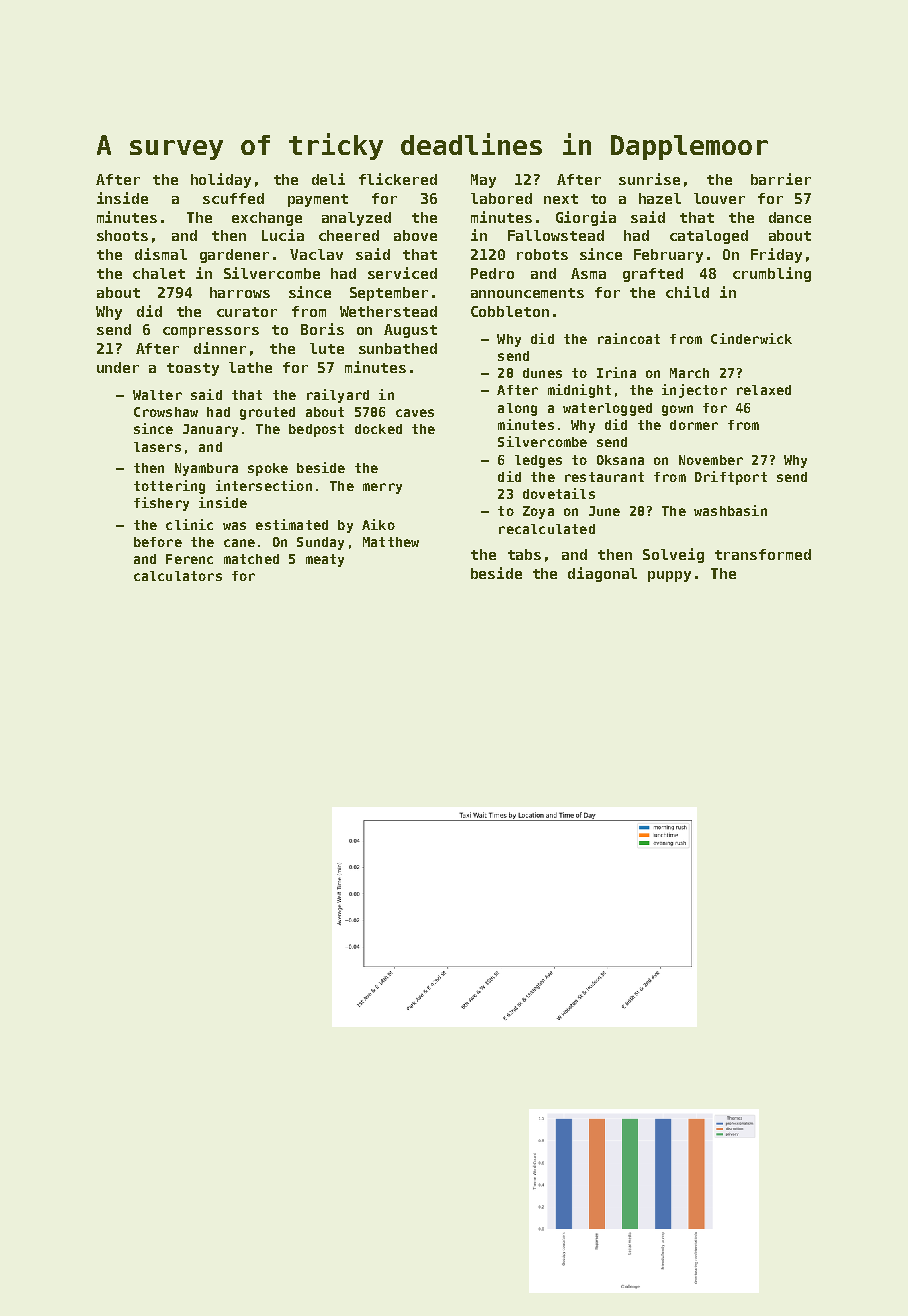  What do you see at coordinates (510, 311) in the screenshot?
I see `Cobbleton` at bounding box center [510, 311].
